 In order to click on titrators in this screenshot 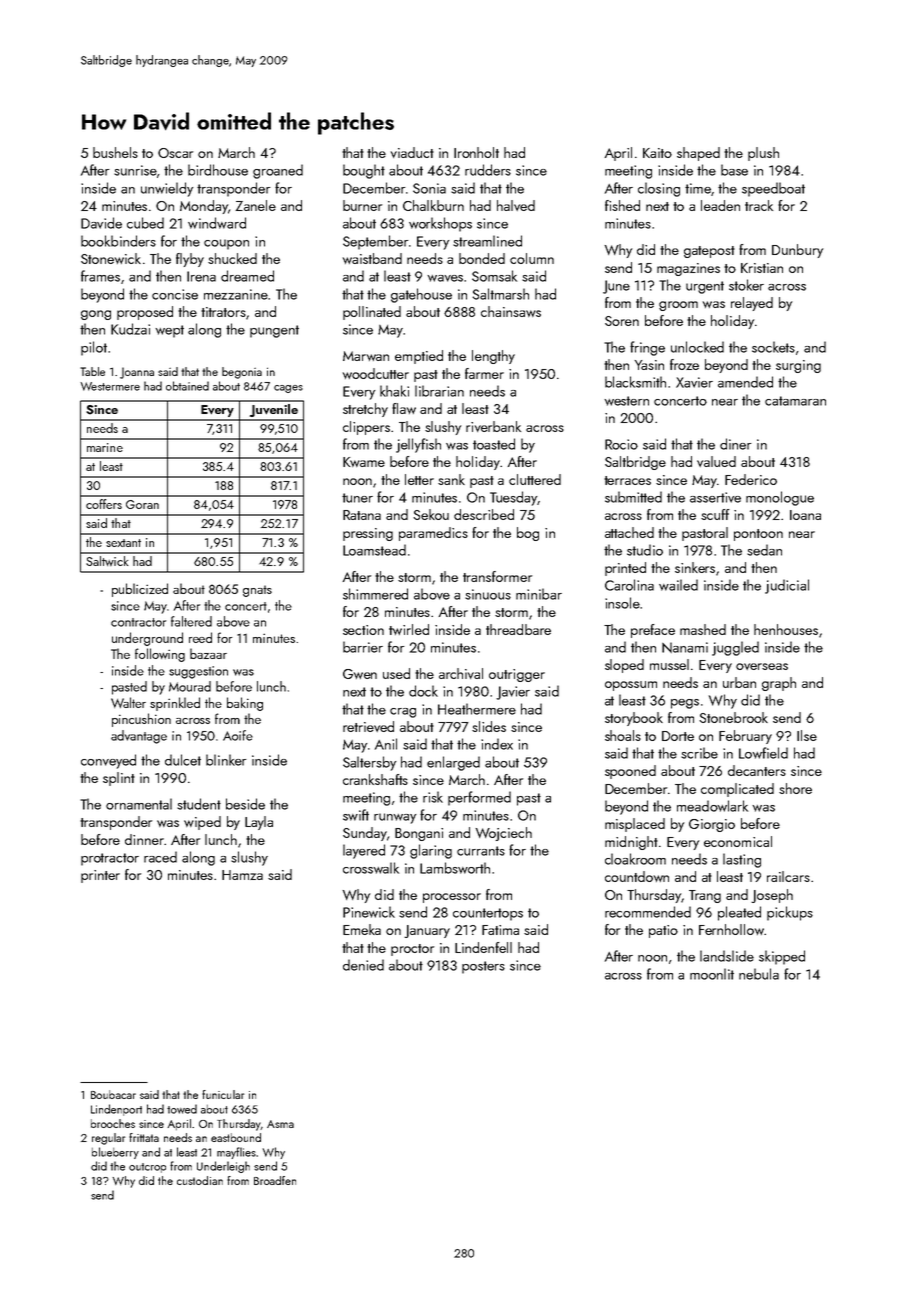, I will do `click(223, 312)`.
